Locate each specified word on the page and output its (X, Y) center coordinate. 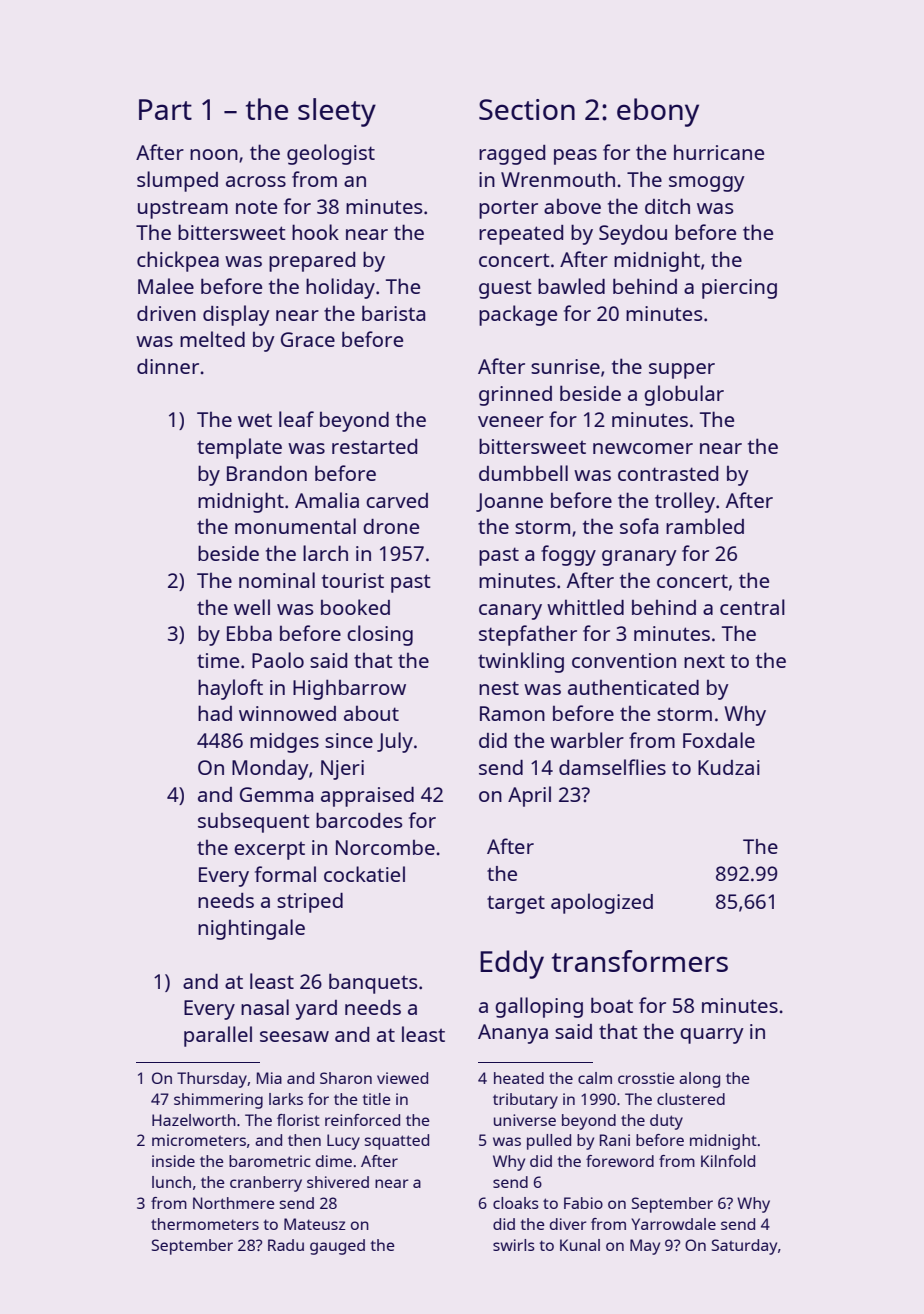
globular (684, 395)
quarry (712, 1036)
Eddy (512, 964)
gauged (337, 1247)
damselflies (612, 767)
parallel (218, 1036)
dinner (168, 366)
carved (397, 500)
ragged (512, 155)
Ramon (512, 713)
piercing (739, 289)
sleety (337, 112)
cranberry (266, 1184)
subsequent (254, 823)
